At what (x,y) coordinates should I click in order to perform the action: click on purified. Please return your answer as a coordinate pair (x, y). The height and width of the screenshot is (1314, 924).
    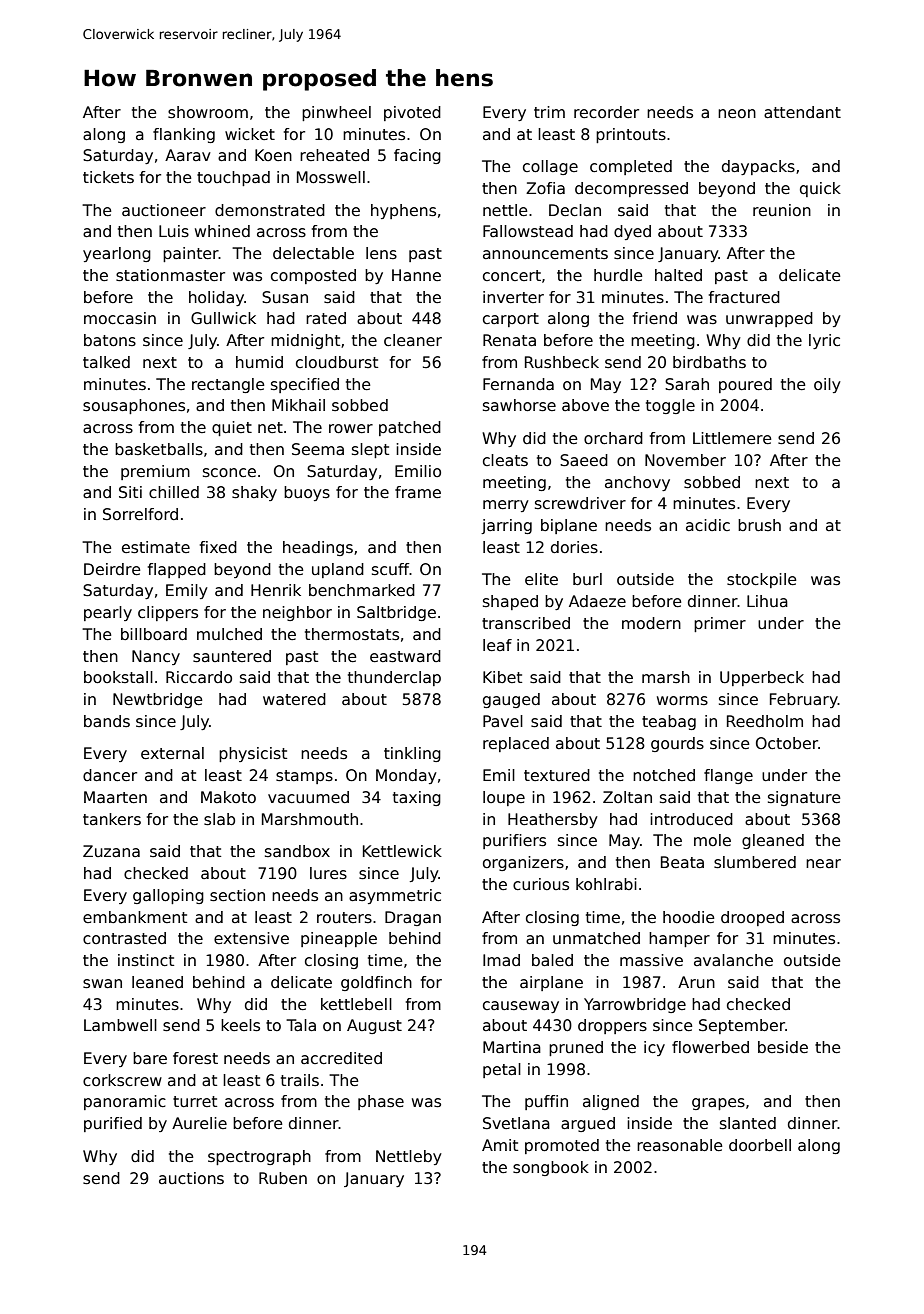
    Looking at the image, I should click on (113, 1124).
